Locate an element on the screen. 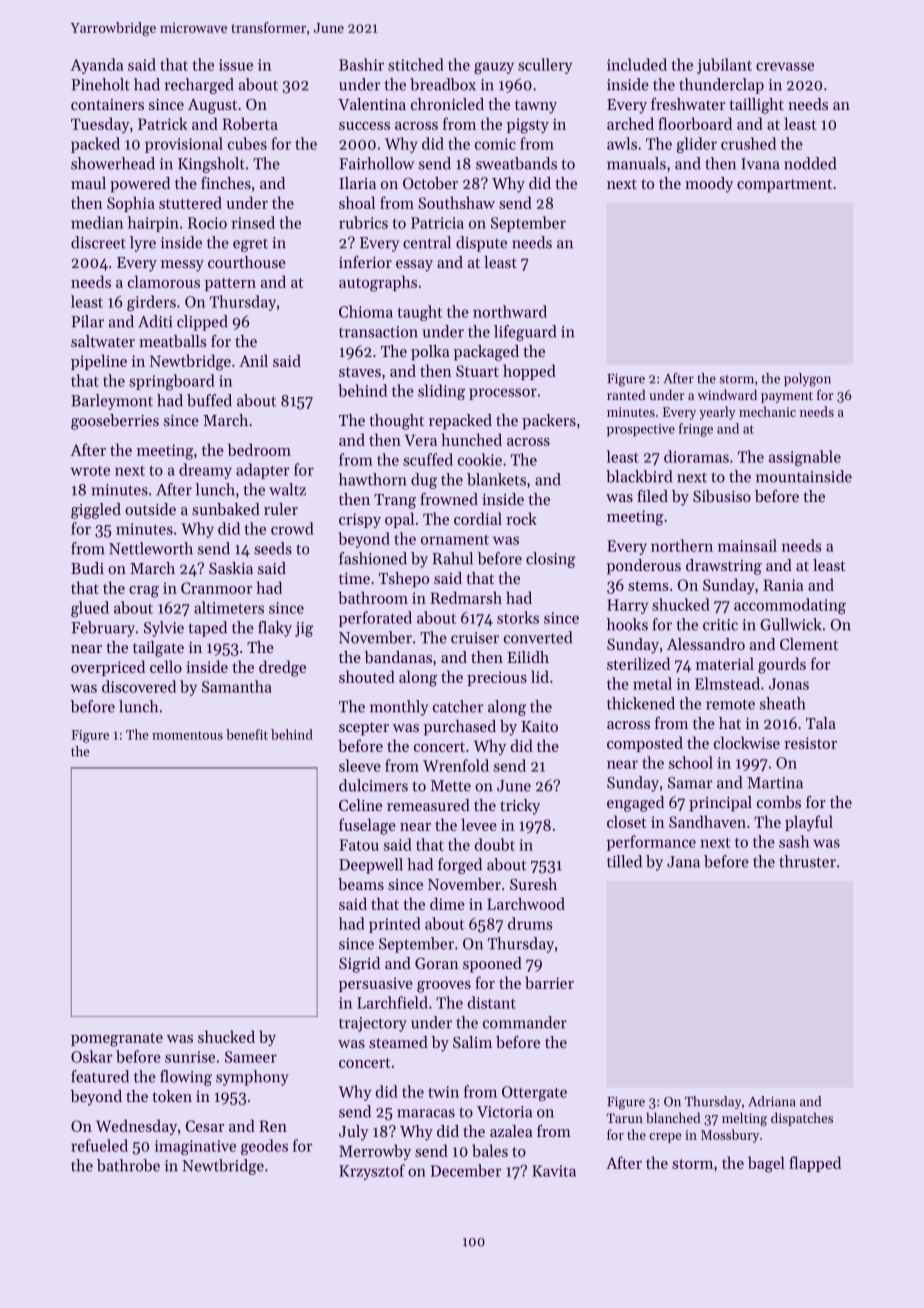 The height and width of the screenshot is (1308, 924). crag is located at coordinates (144, 592).
